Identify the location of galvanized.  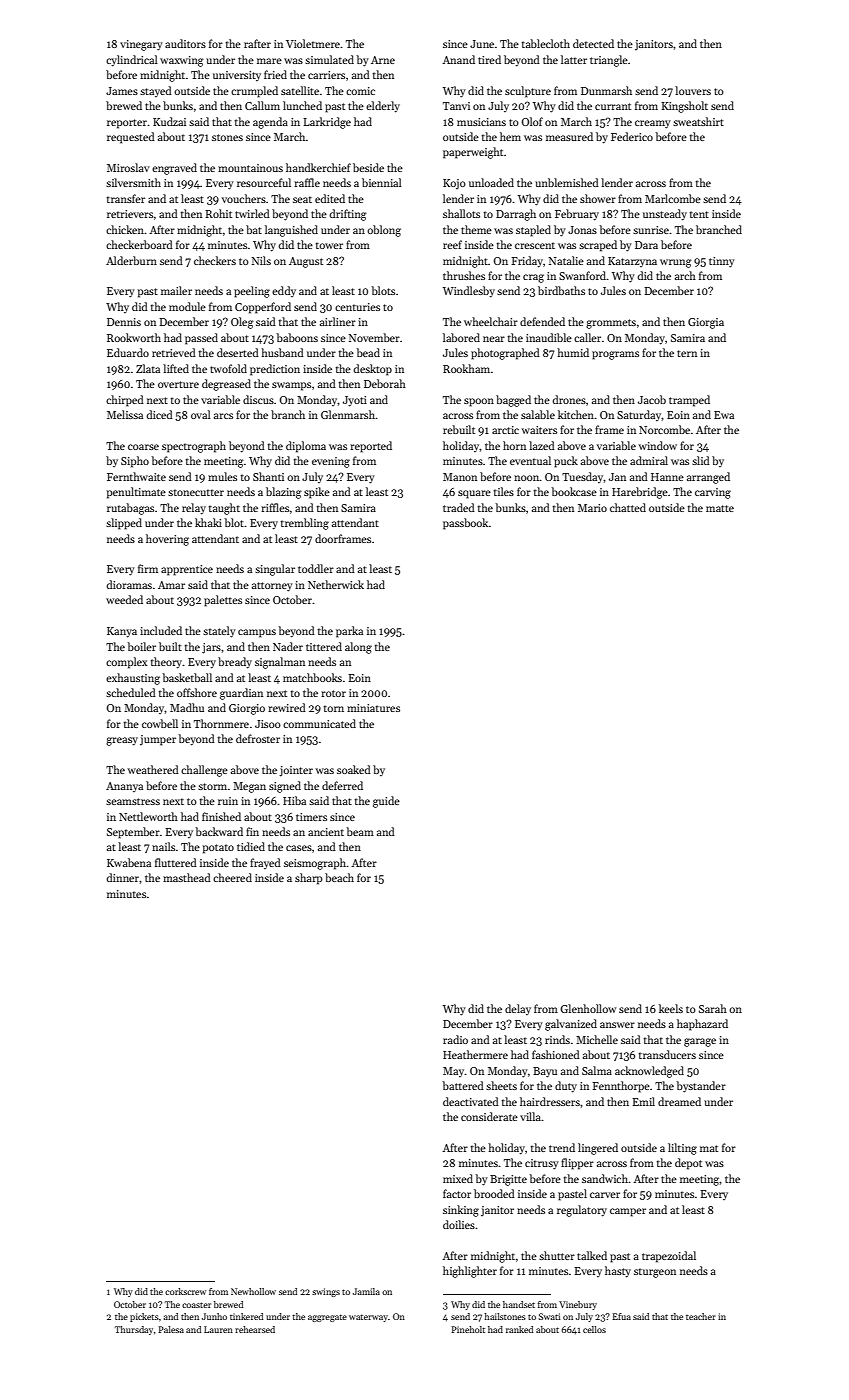
(571, 1025).
